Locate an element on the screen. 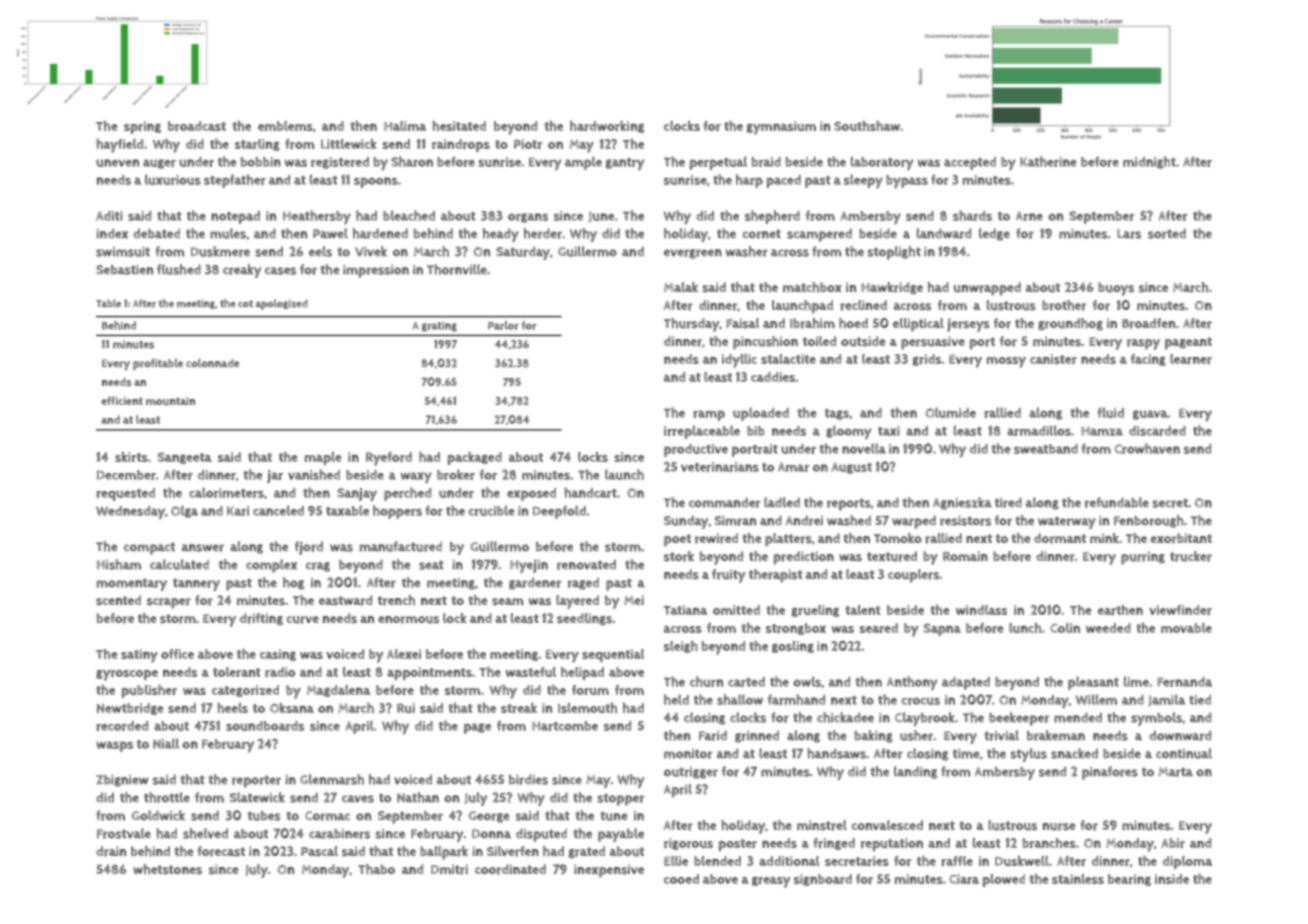 This screenshot has width=1308, height=924. Olga is located at coordinates (184, 511).
